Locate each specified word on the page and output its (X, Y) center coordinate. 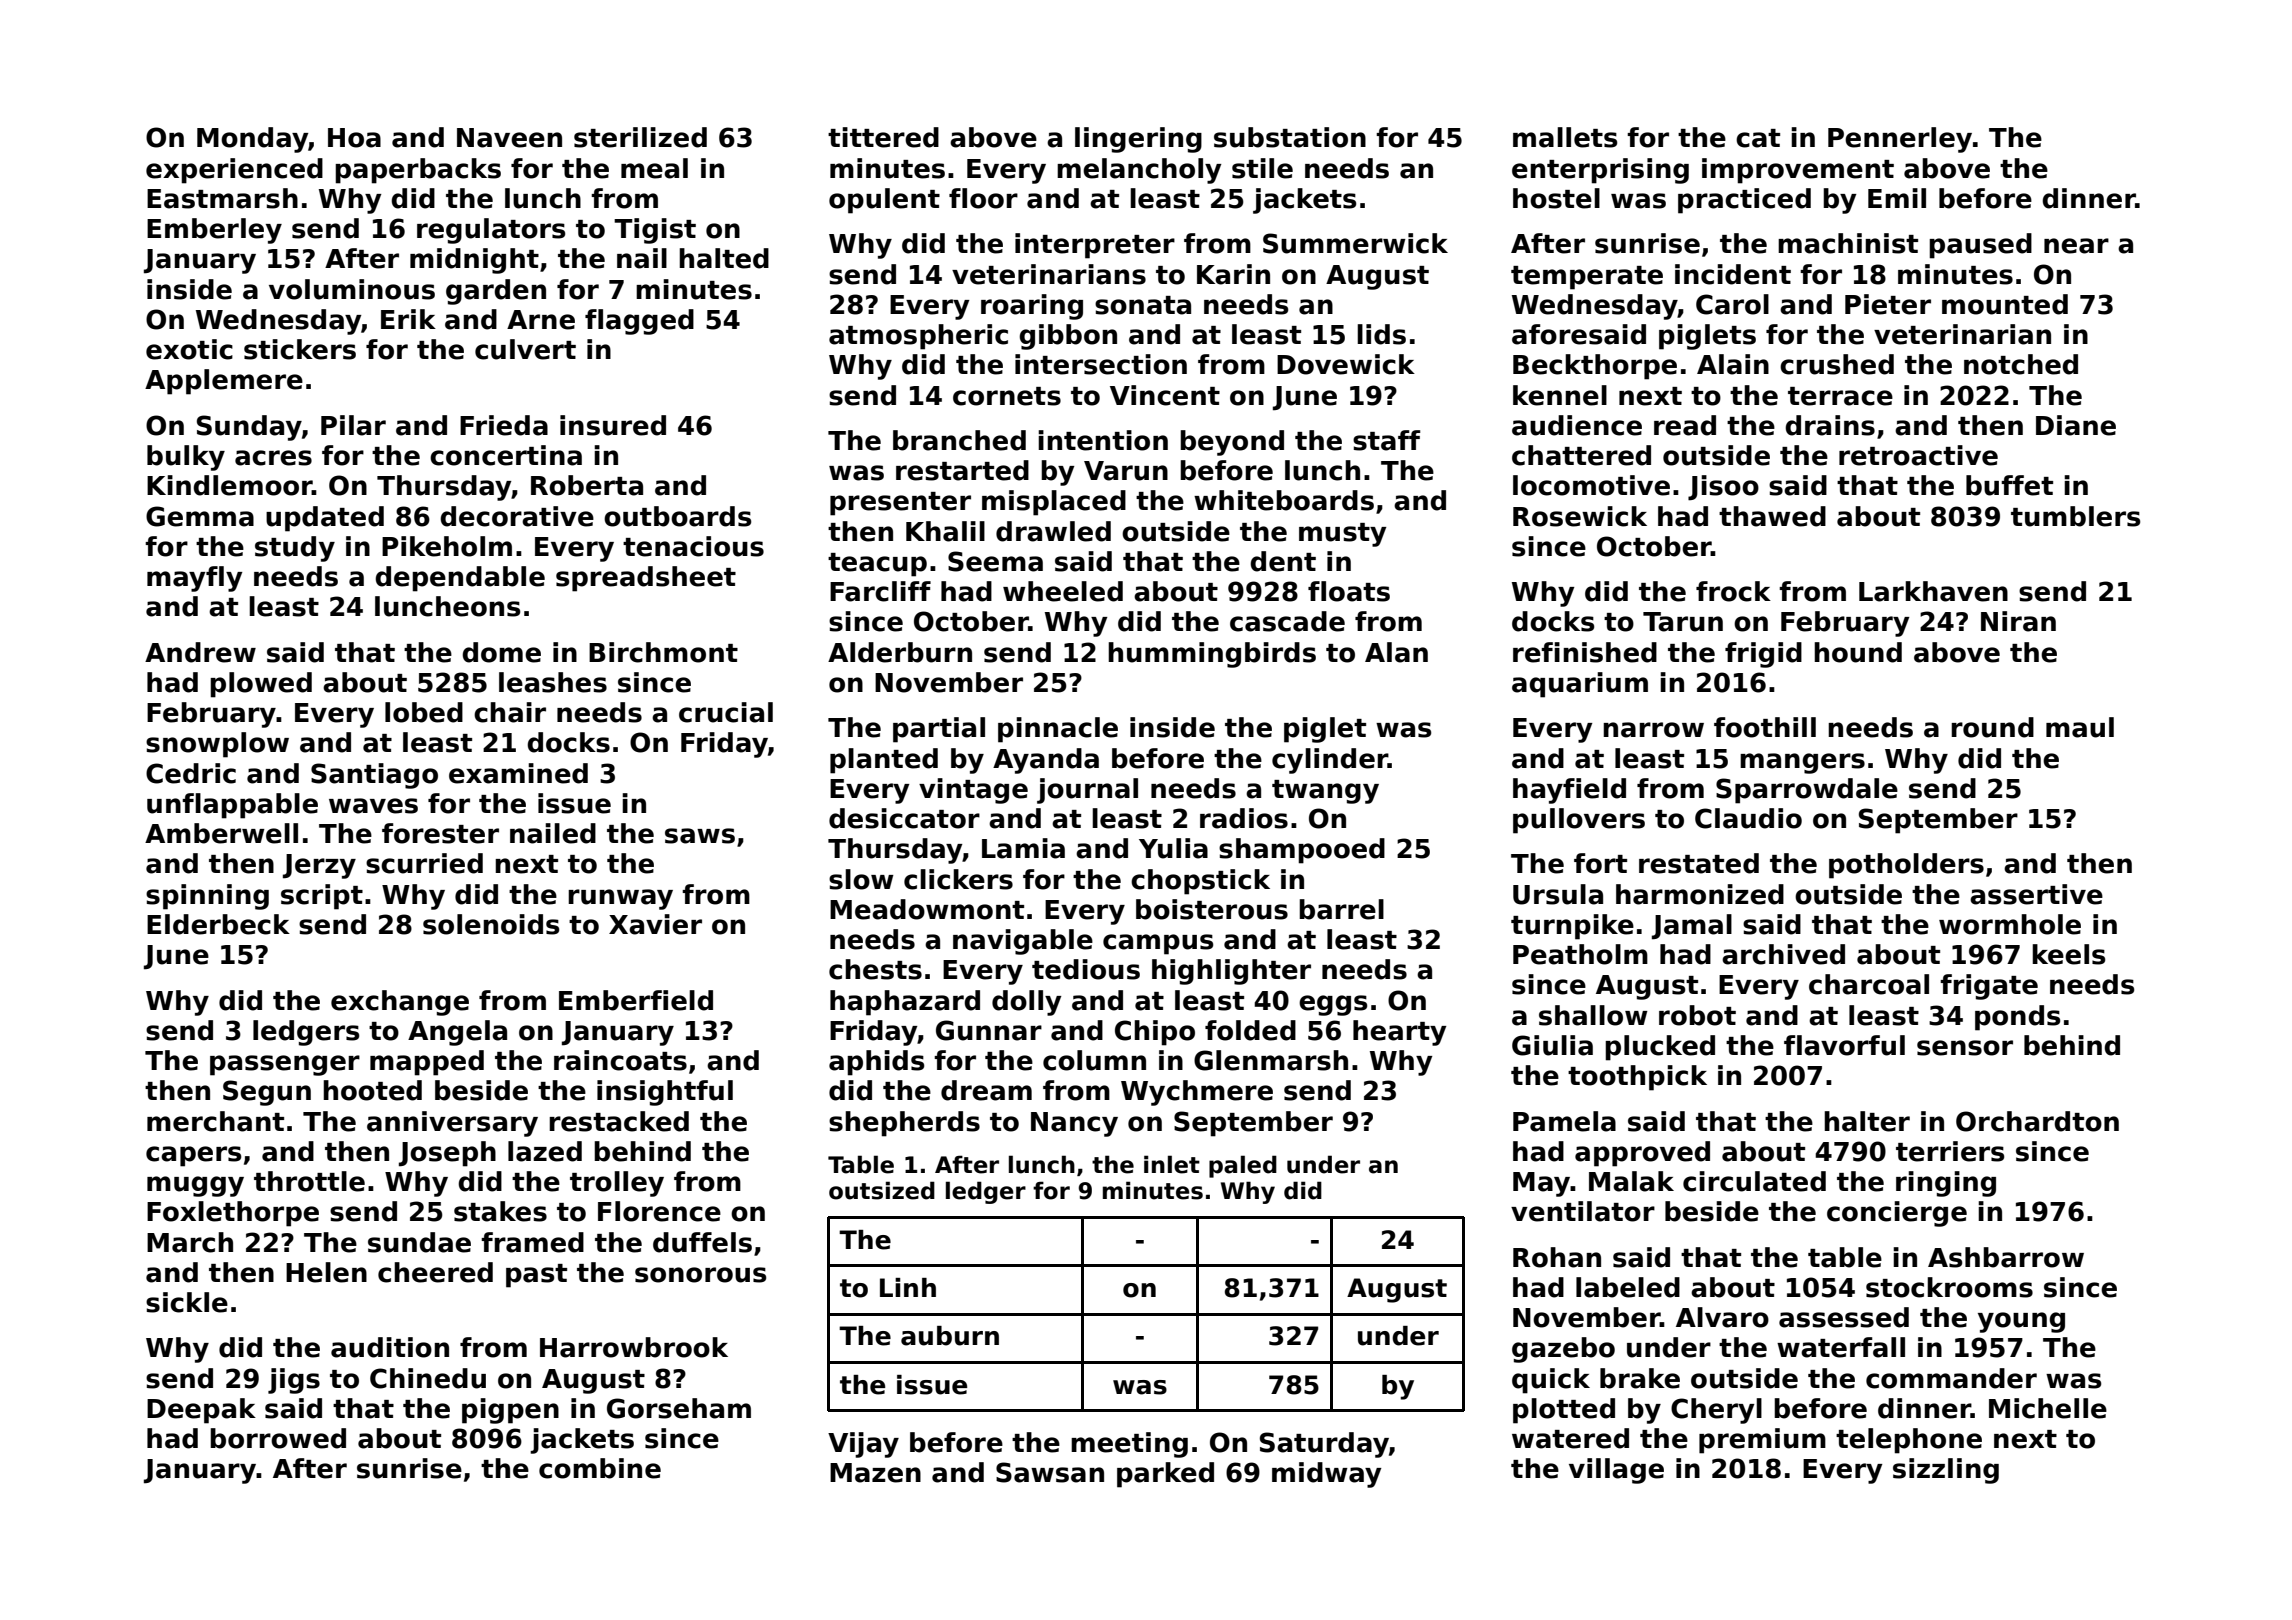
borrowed (278, 1438)
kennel (1560, 395)
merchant (215, 1121)
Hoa (354, 138)
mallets (1565, 137)
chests (875, 969)
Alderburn (900, 652)
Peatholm (1580, 954)
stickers (300, 349)
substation (1290, 137)
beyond (1232, 443)
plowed (261, 685)
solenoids (491, 924)
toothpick (1637, 1078)
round (1992, 727)
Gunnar (989, 1030)
